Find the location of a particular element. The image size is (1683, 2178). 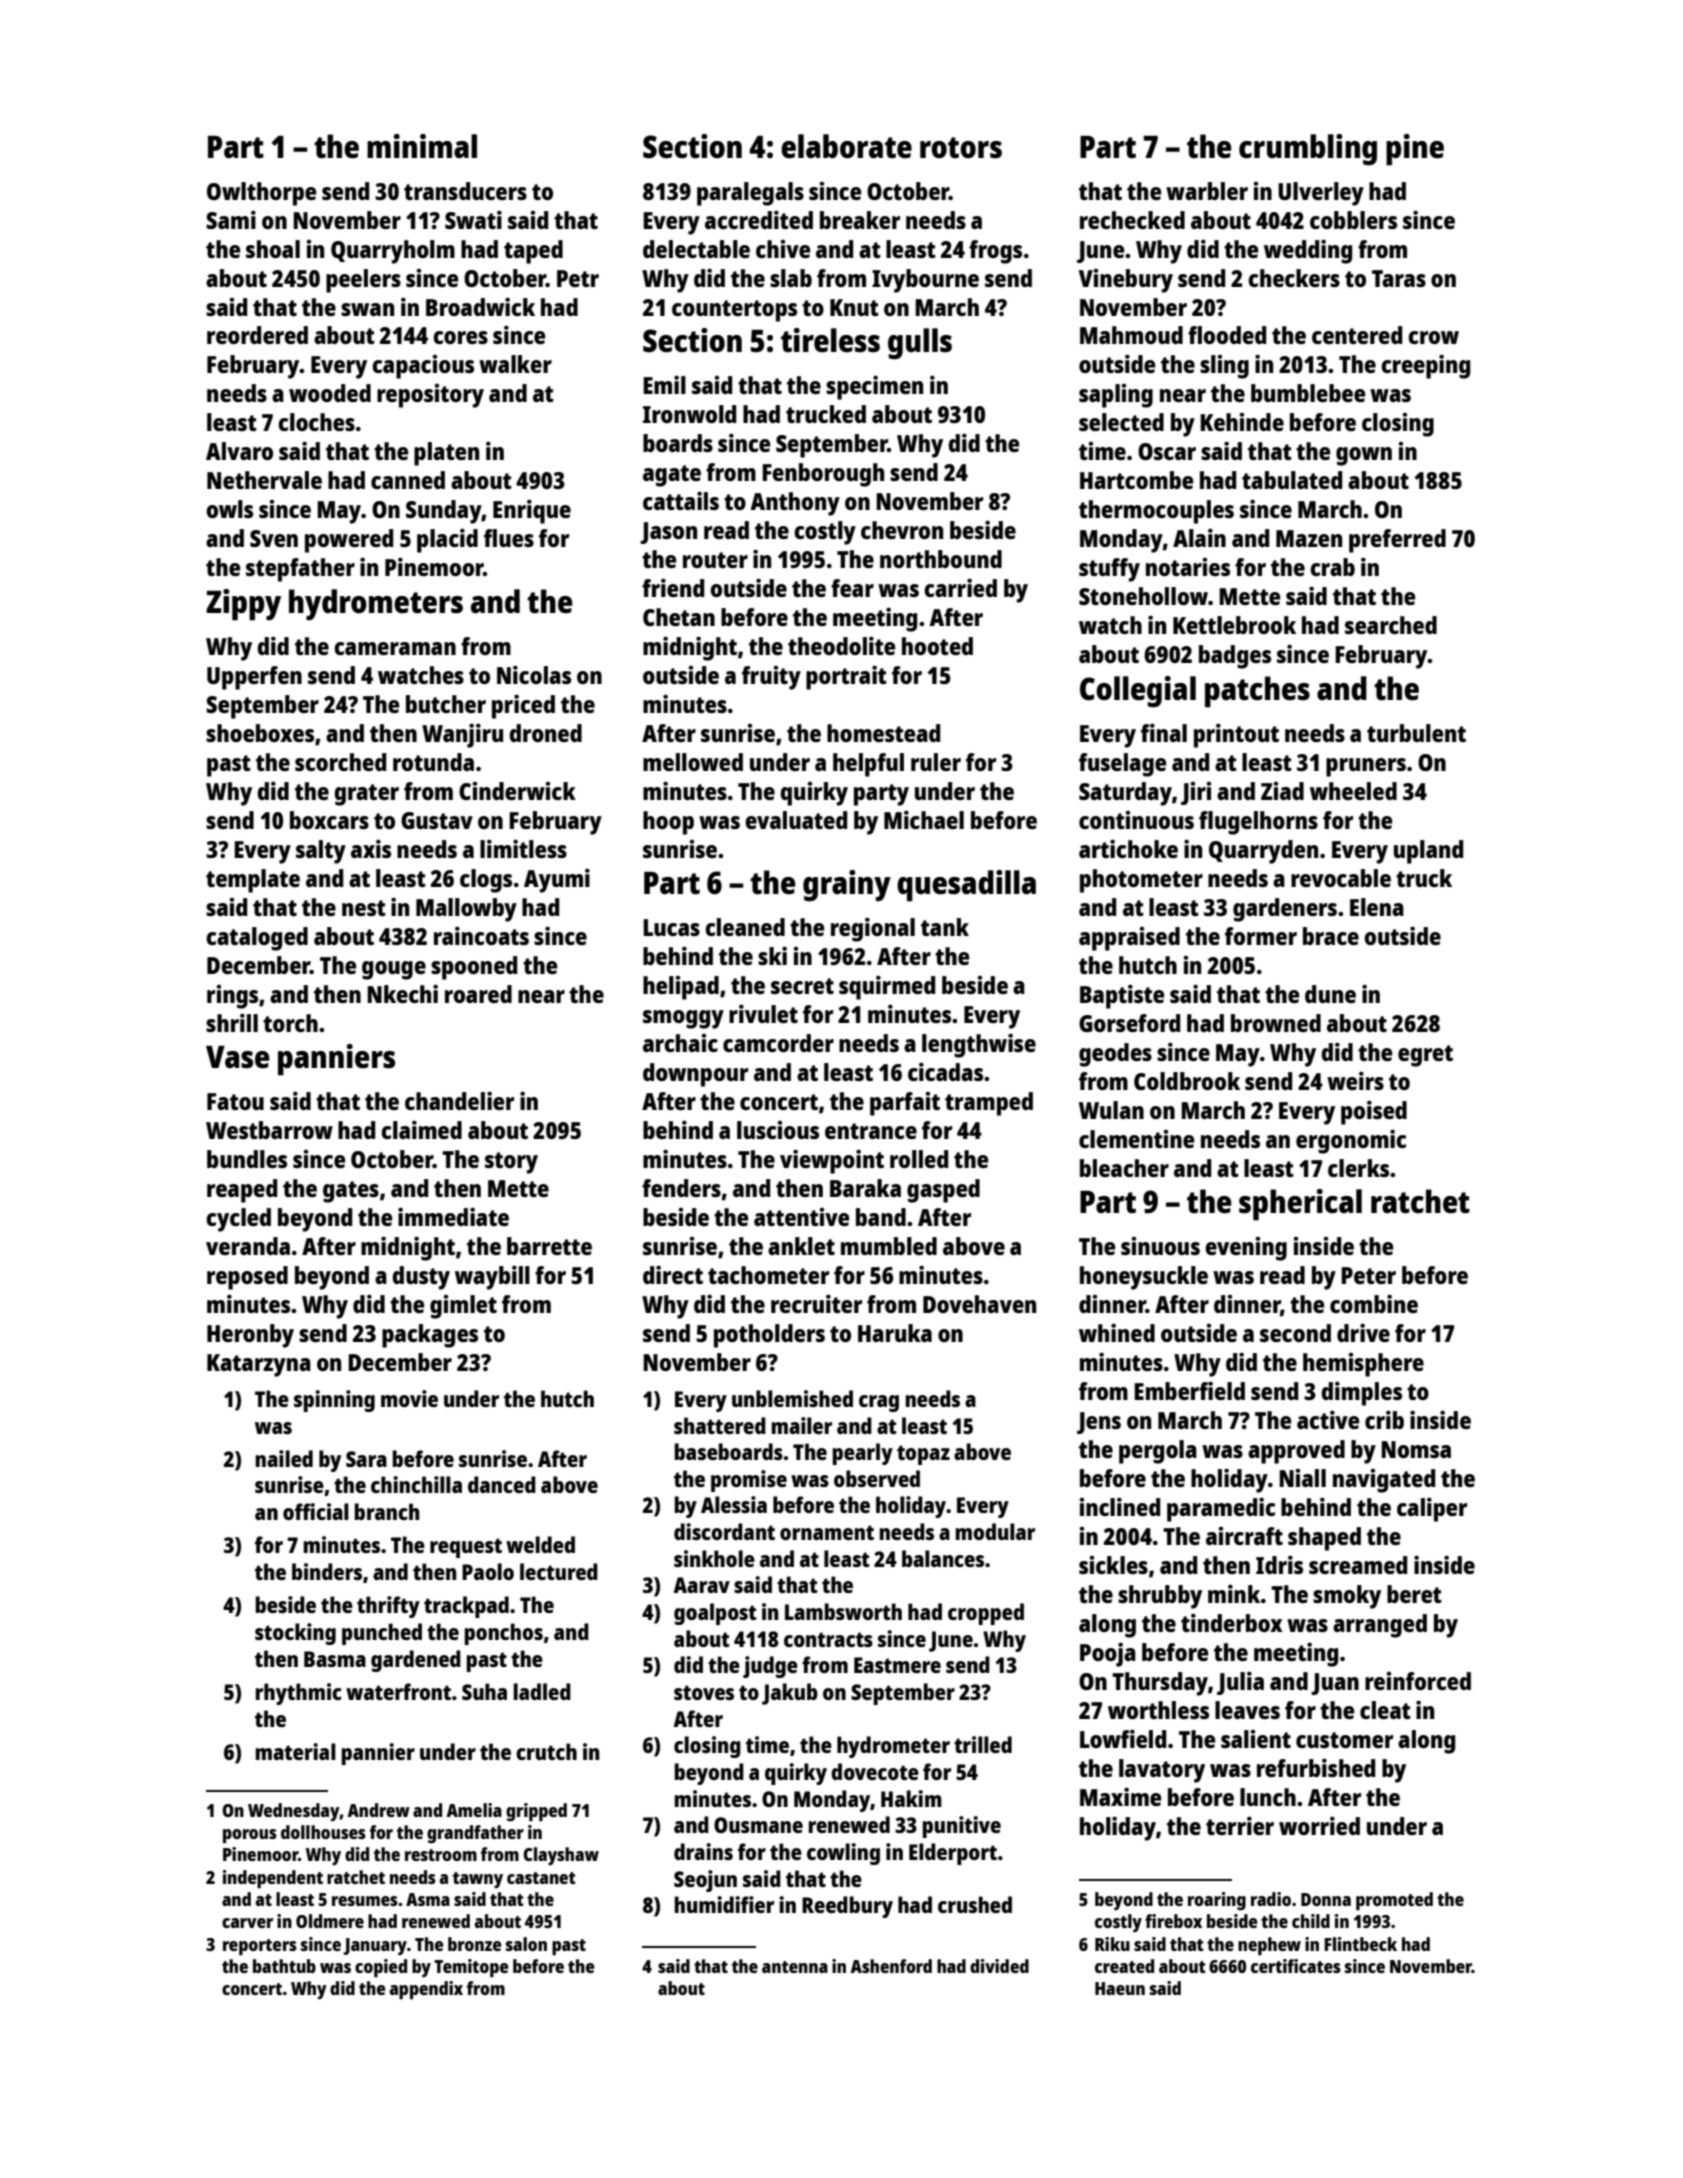

flues is located at coordinates (509, 538).
